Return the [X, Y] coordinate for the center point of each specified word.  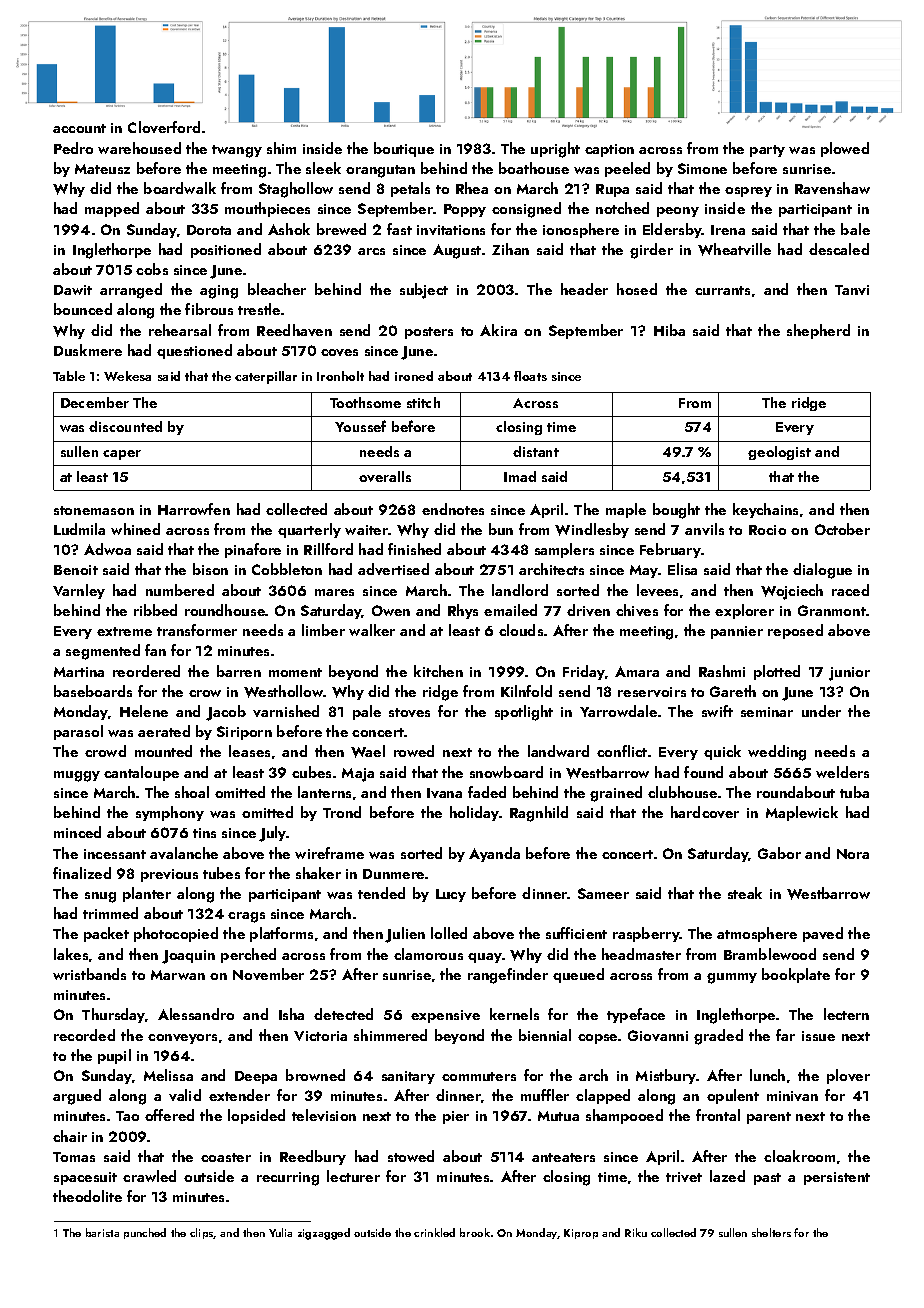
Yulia [280, 1232]
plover [848, 1076]
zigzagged [324, 1234]
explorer [744, 611]
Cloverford [164, 127]
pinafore [253, 550]
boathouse [534, 168]
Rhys [463, 611]
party [767, 151]
